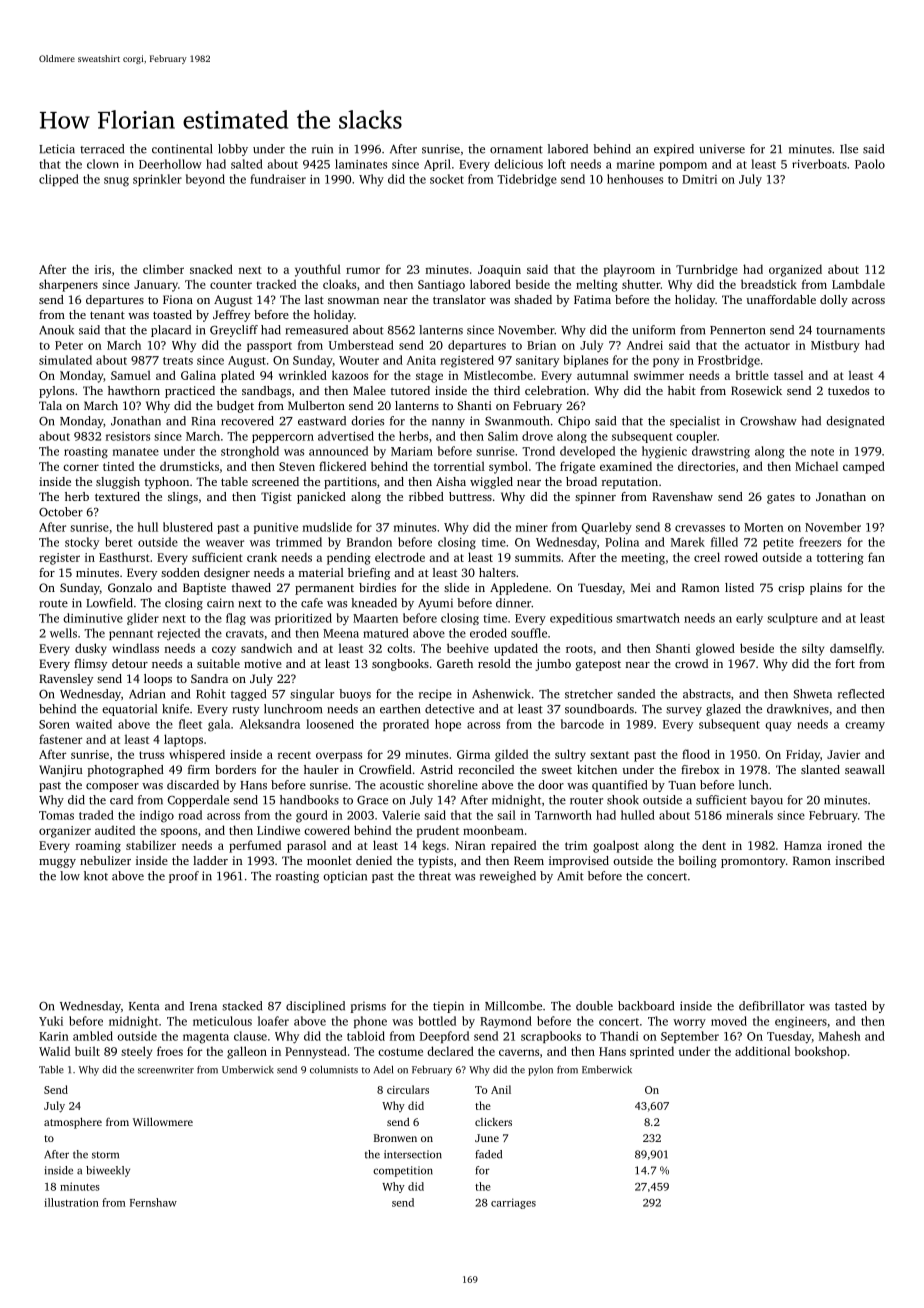 This image has width=924, height=1308. I want to click on summits, so click(538, 557).
